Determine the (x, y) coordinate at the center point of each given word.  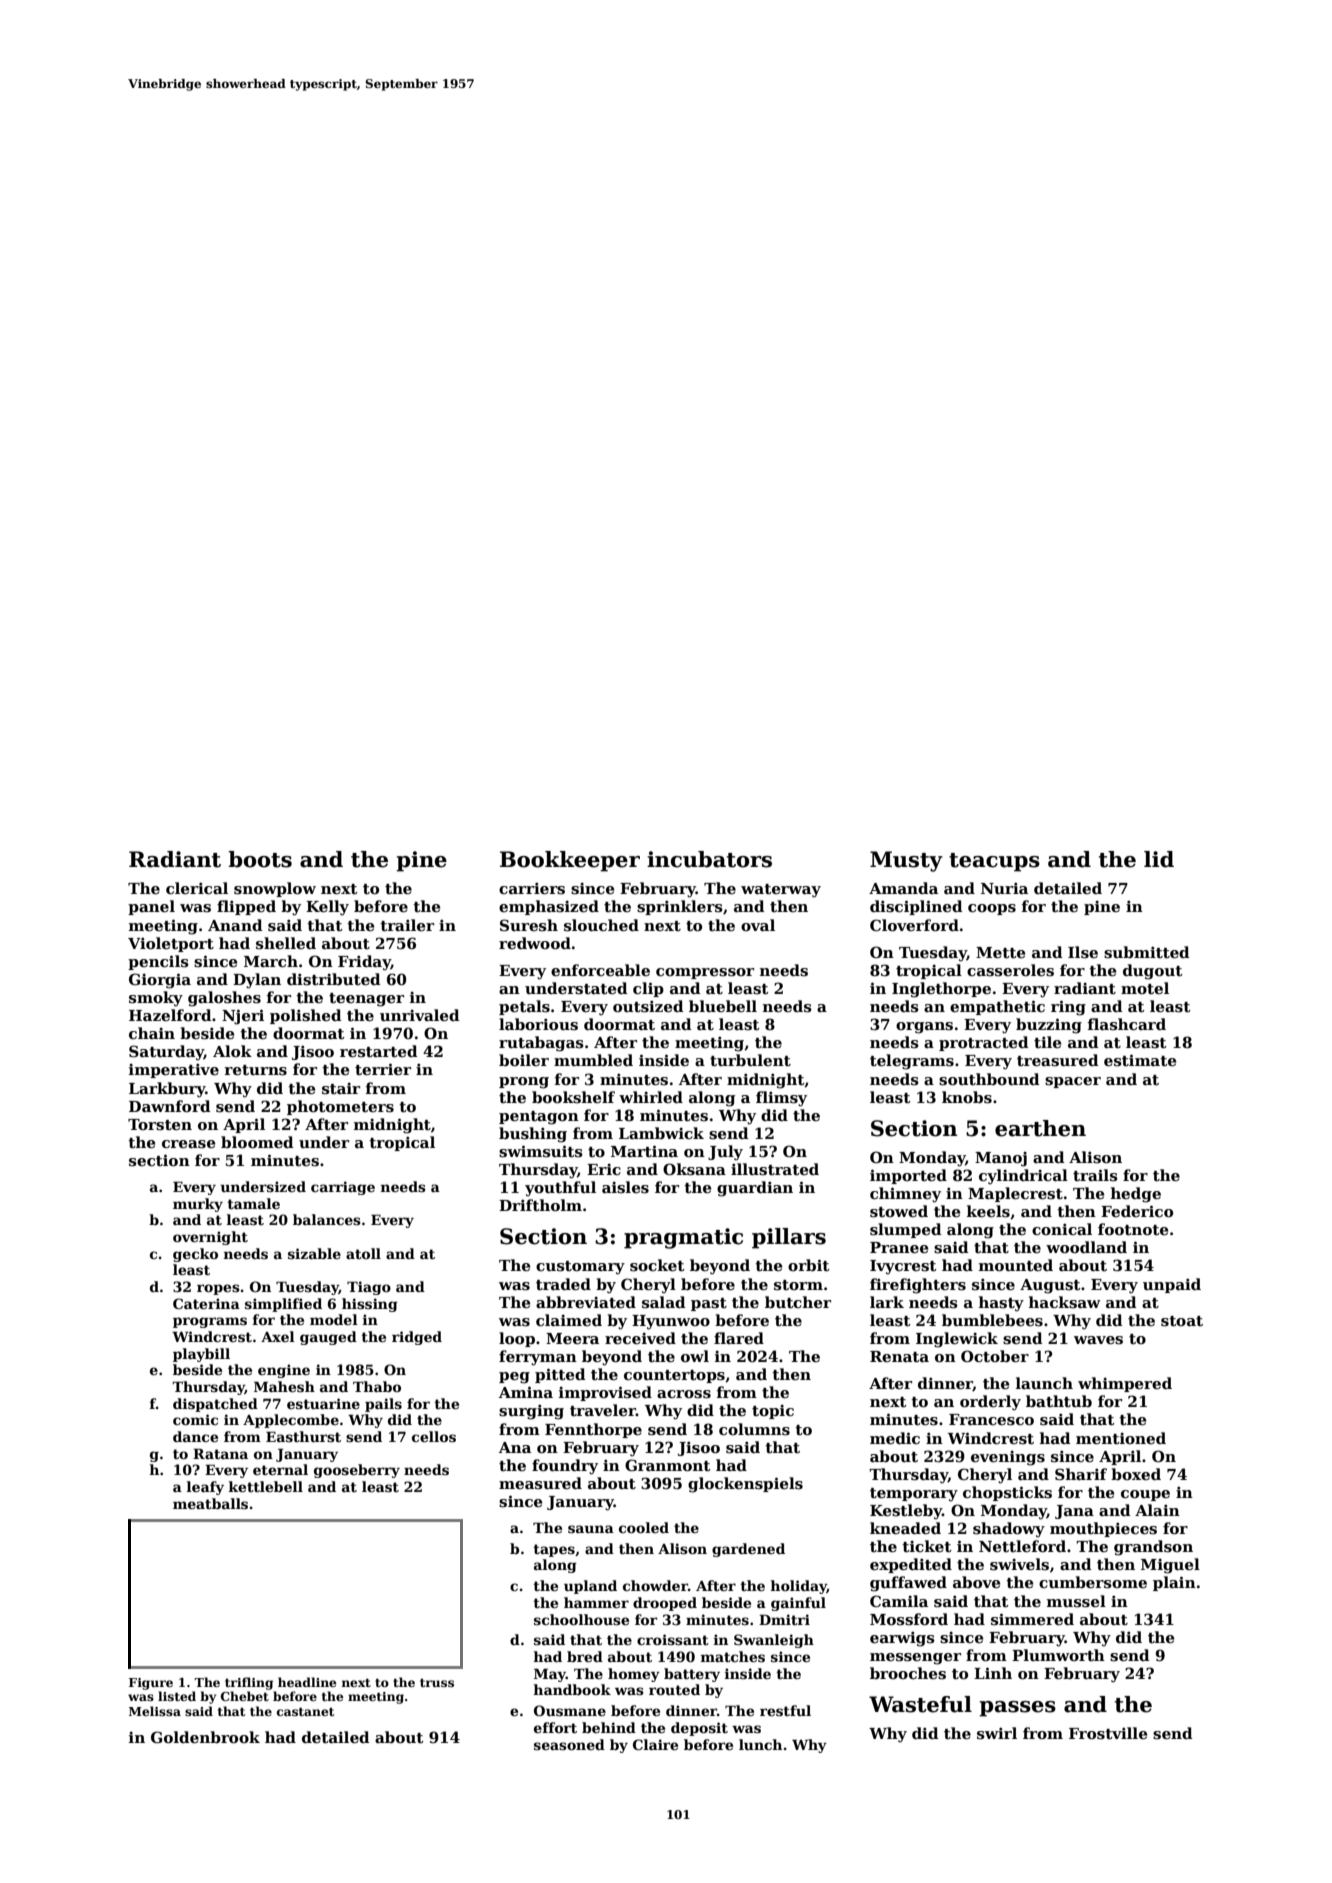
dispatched (215, 1405)
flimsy (781, 1099)
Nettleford (1022, 1546)
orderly (990, 1403)
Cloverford (914, 925)
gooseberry (357, 1471)
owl (695, 1356)
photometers (340, 1107)
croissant (673, 1639)
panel (151, 907)
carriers (532, 888)
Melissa (155, 1711)
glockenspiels (745, 1485)
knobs (967, 1097)
